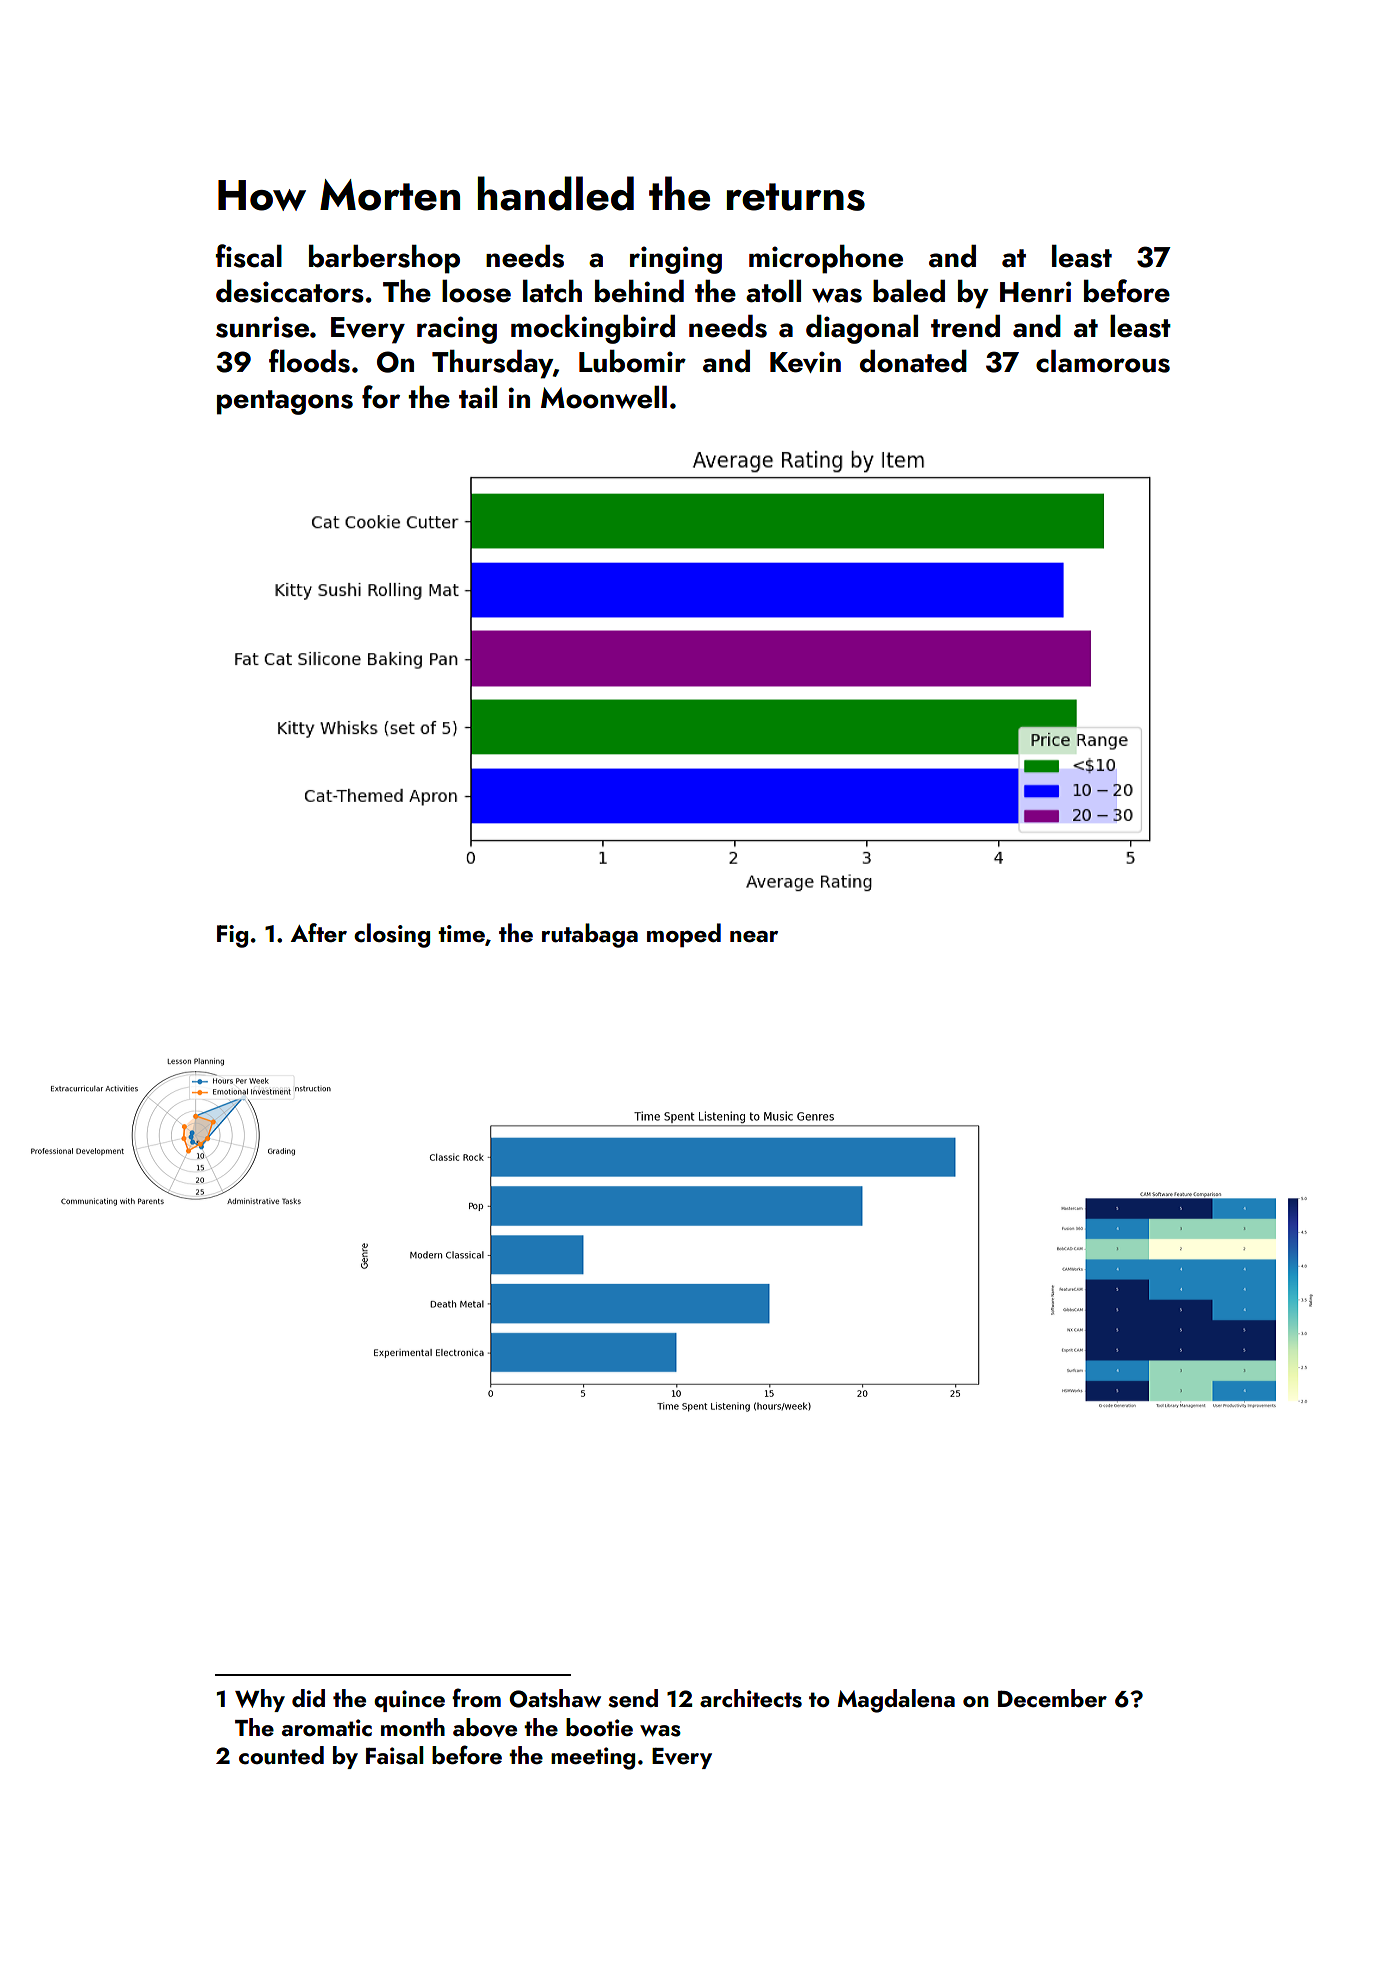  What do you see at coordinates (805, 362) in the screenshot?
I see `Kevin` at bounding box center [805, 362].
